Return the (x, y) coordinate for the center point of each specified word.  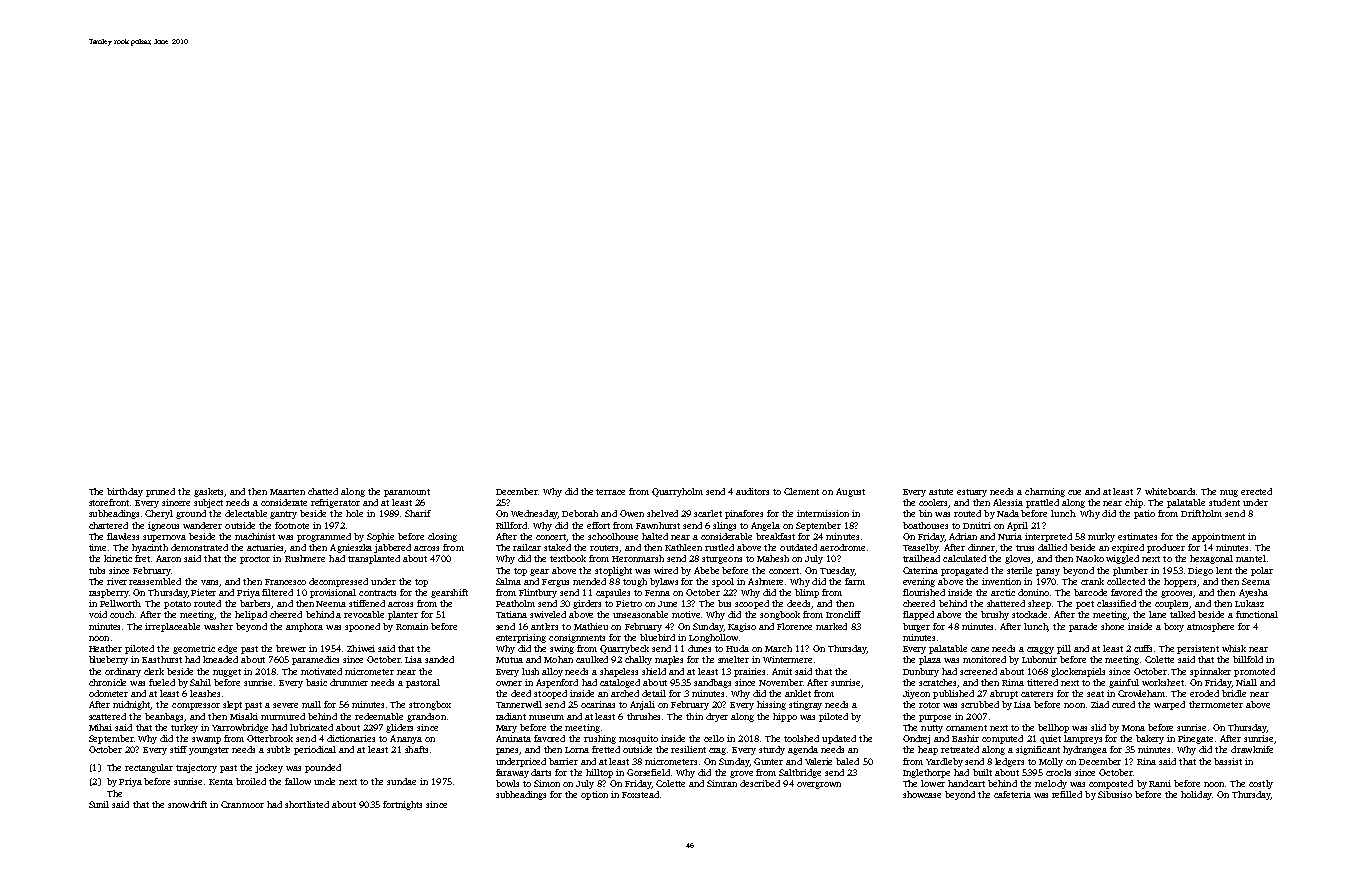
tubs (97, 570)
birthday (125, 492)
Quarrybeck (624, 649)
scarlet (708, 513)
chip (1134, 503)
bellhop (1053, 728)
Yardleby (944, 762)
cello (714, 738)
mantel (1251, 558)
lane (1157, 614)
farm (855, 581)
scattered (107, 716)
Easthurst (162, 659)
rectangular (149, 768)
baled (847, 761)
